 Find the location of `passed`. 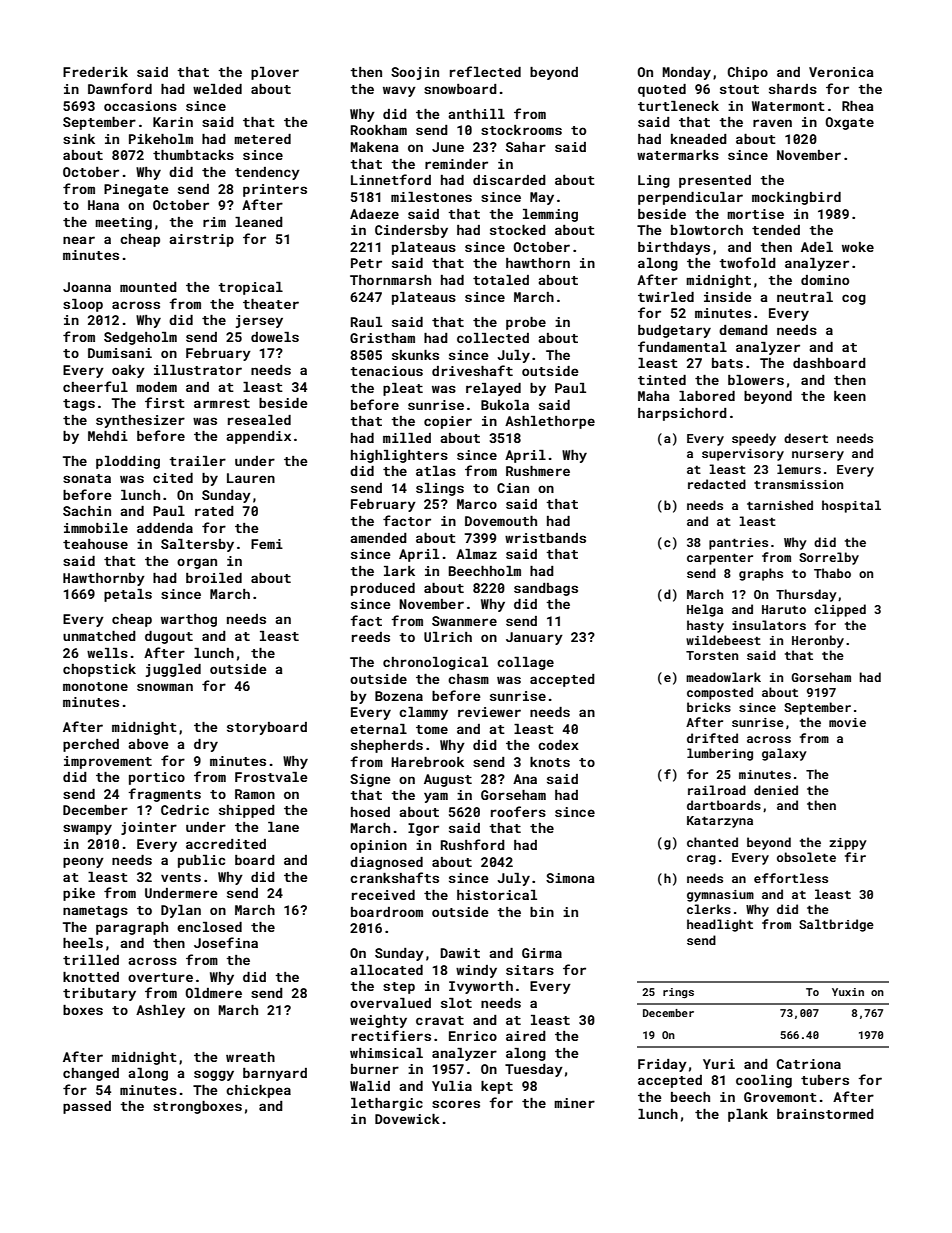

passed is located at coordinates (87, 1107).
